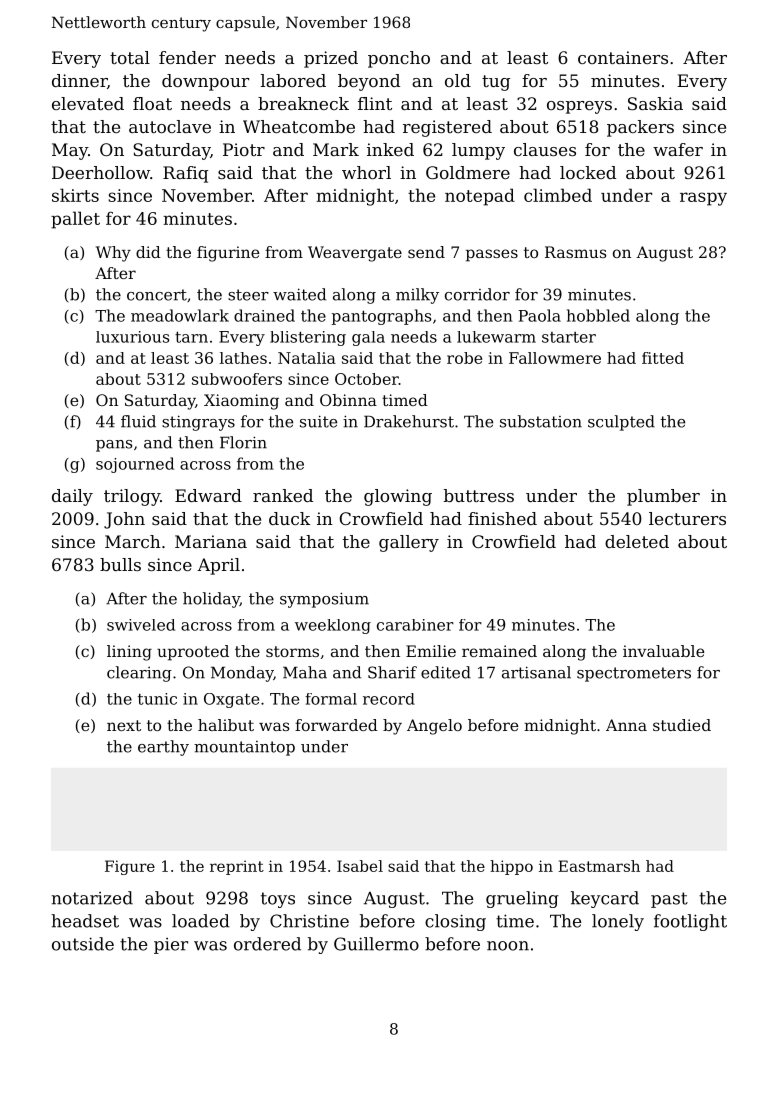  Describe the element at coordinates (623, 57) in the page. I see `containers` at that location.
